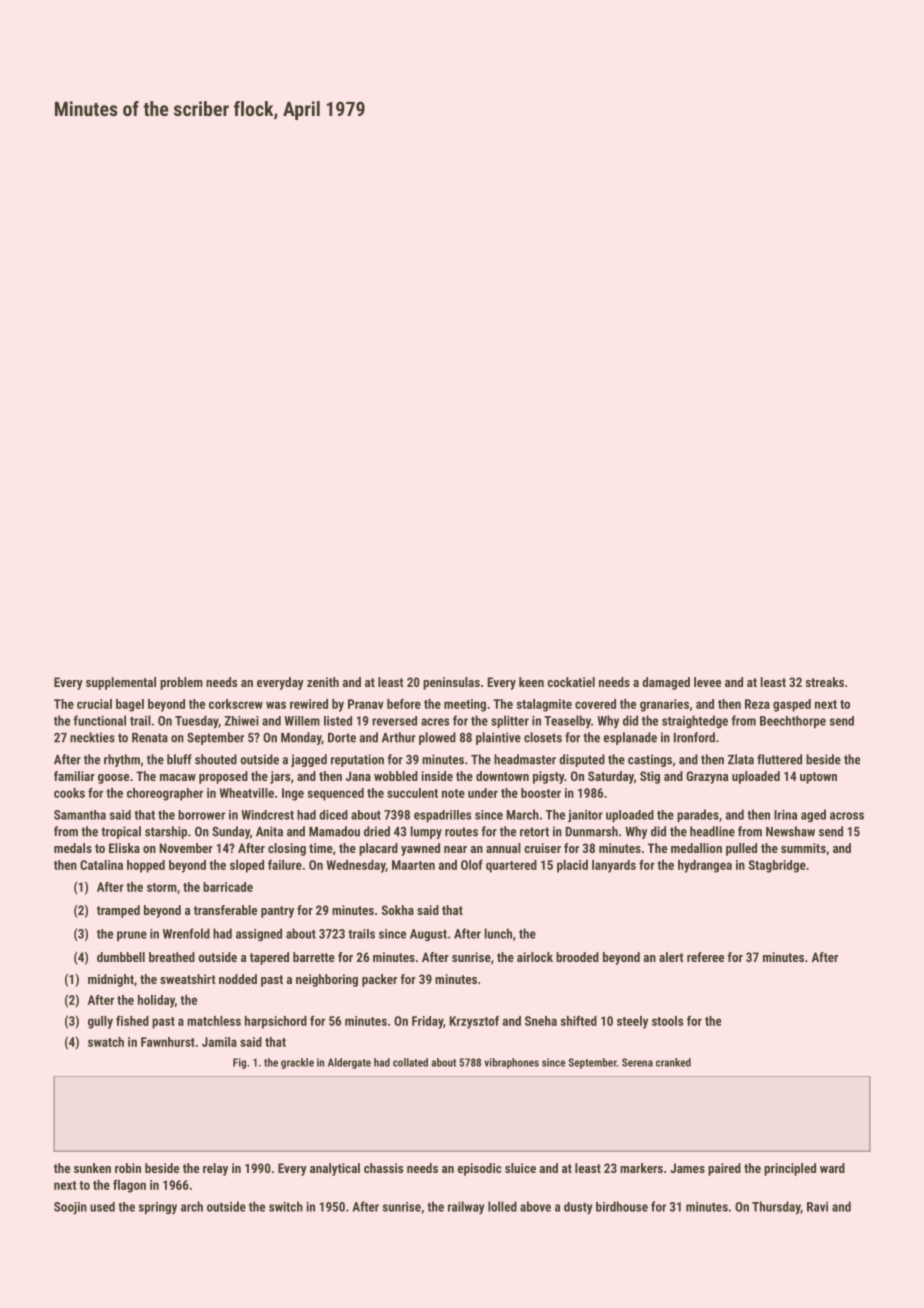  I want to click on headmaster, so click(525, 759).
